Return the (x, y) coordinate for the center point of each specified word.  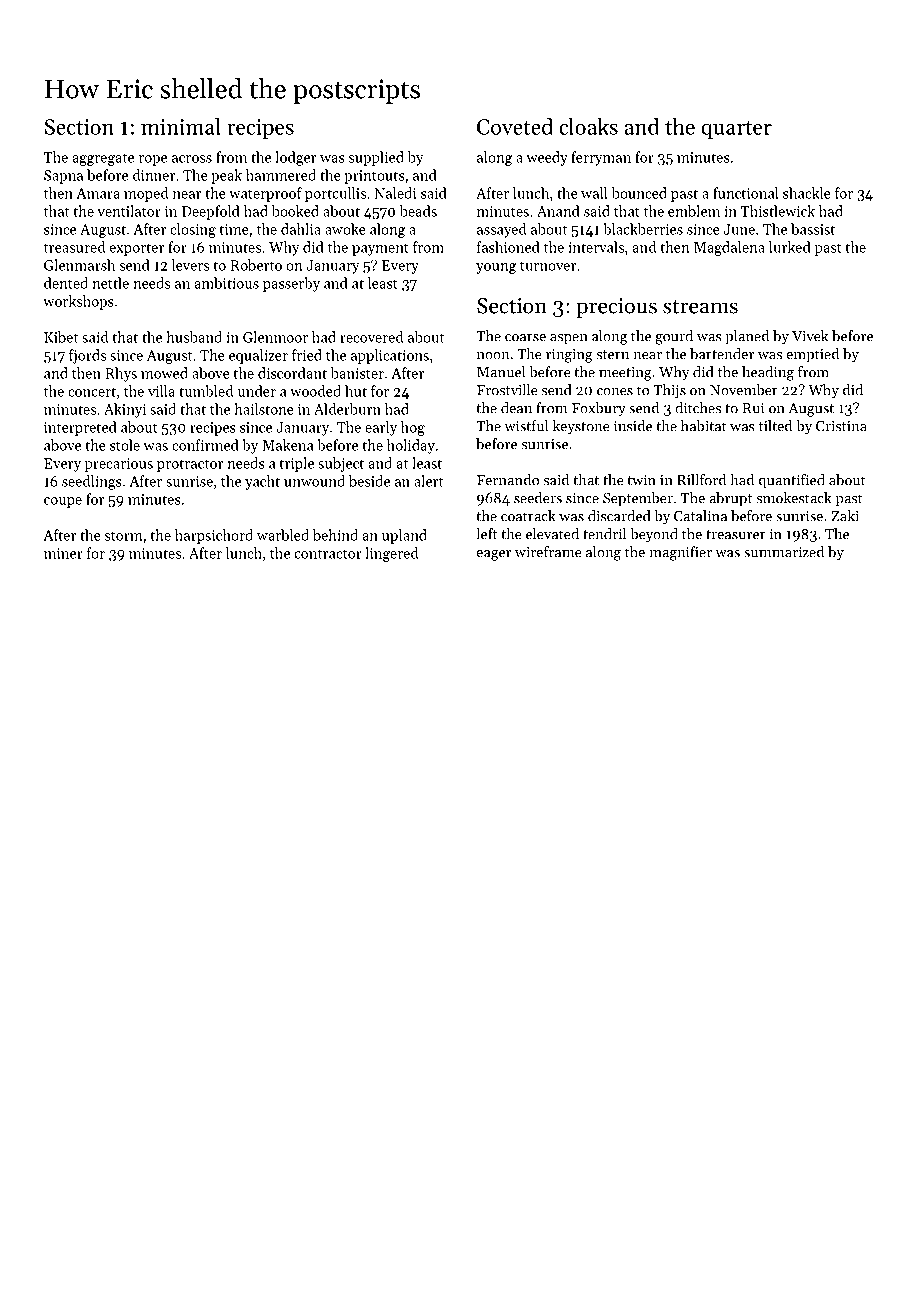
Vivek (810, 336)
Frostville (507, 390)
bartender (722, 354)
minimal (181, 126)
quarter (736, 130)
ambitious (227, 283)
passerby (291, 284)
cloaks (588, 126)
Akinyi (125, 410)
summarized (784, 552)
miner (63, 553)
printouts (374, 177)
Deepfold (211, 212)
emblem (694, 211)
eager (494, 555)
